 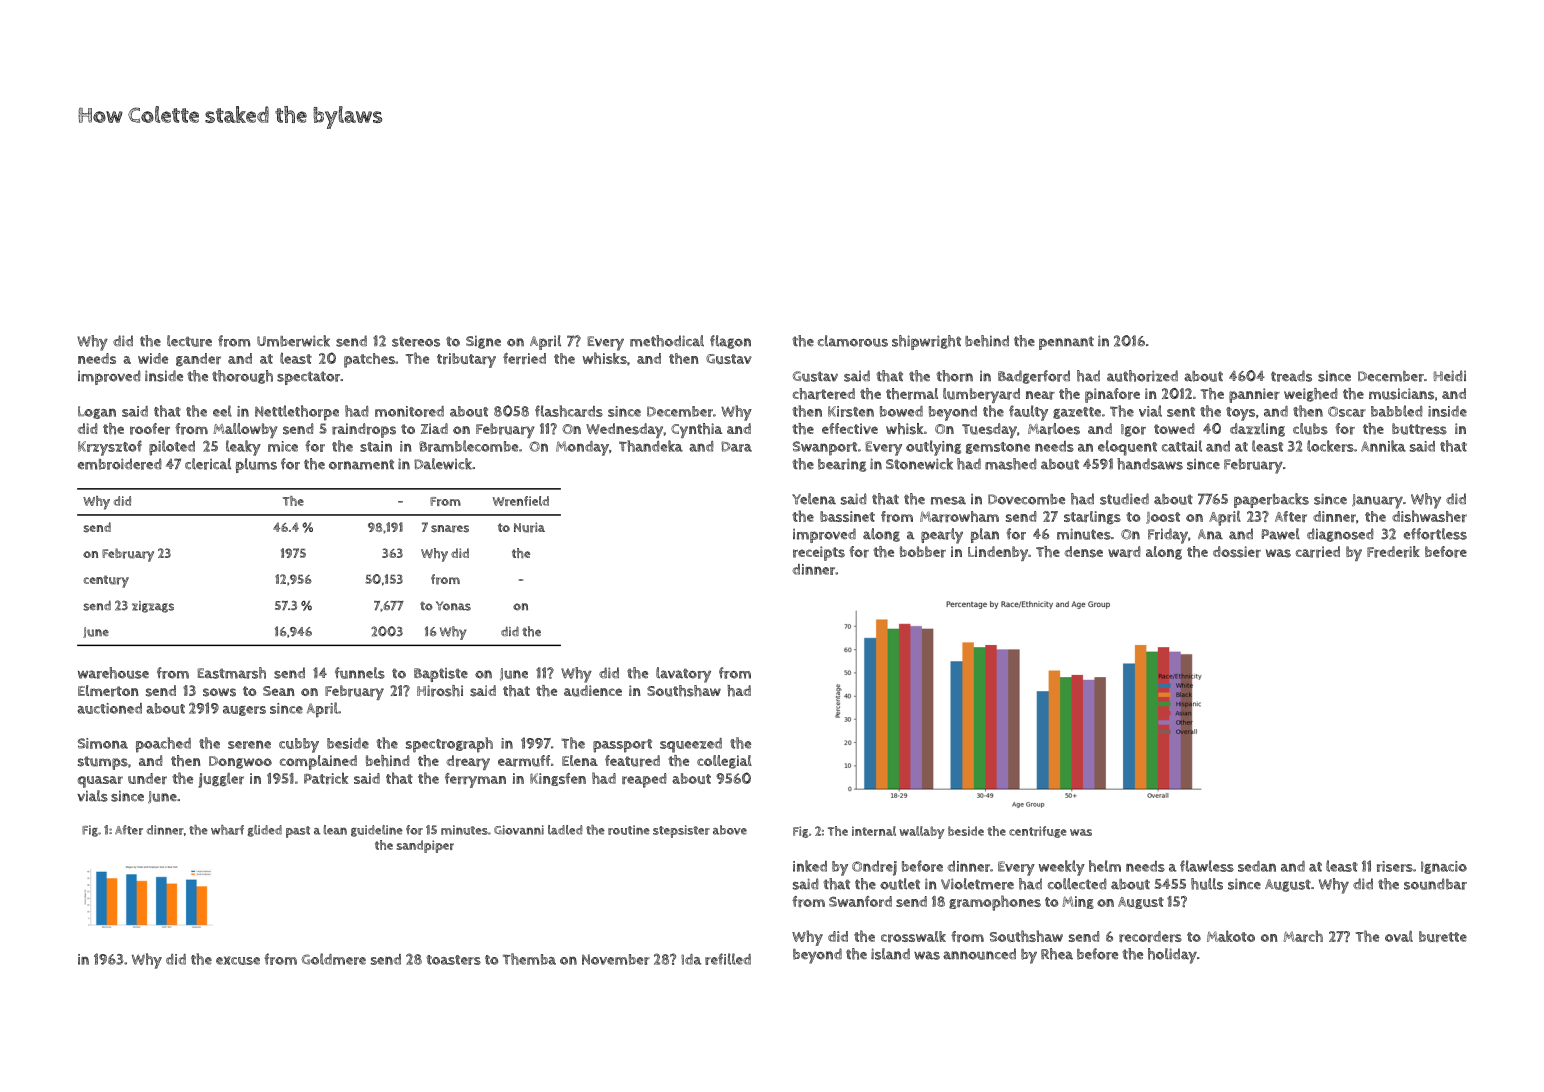 What do you see at coordinates (569, 411) in the document?
I see `flashcards` at bounding box center [569, 411].
